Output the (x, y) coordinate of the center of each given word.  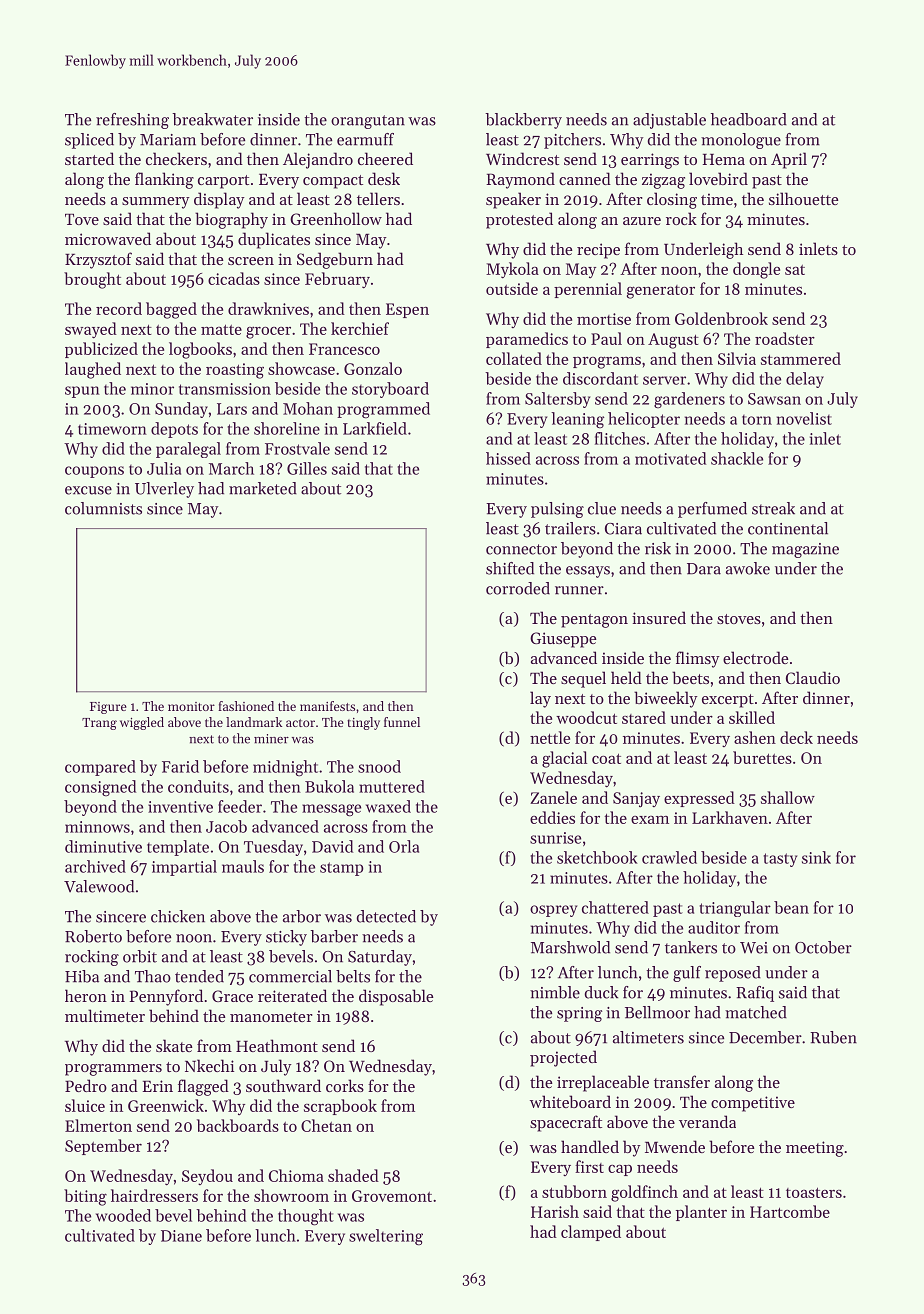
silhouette (804, 198)
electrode (756, 657)
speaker (513, 200)
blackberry (523, 121)
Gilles (307, 468)
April (789, 160)
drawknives (268, 308)
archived (95, 866)
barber (334, 936)
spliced (89, 141)
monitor (191, 706)
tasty (780, 860)
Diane (181, 1236)
